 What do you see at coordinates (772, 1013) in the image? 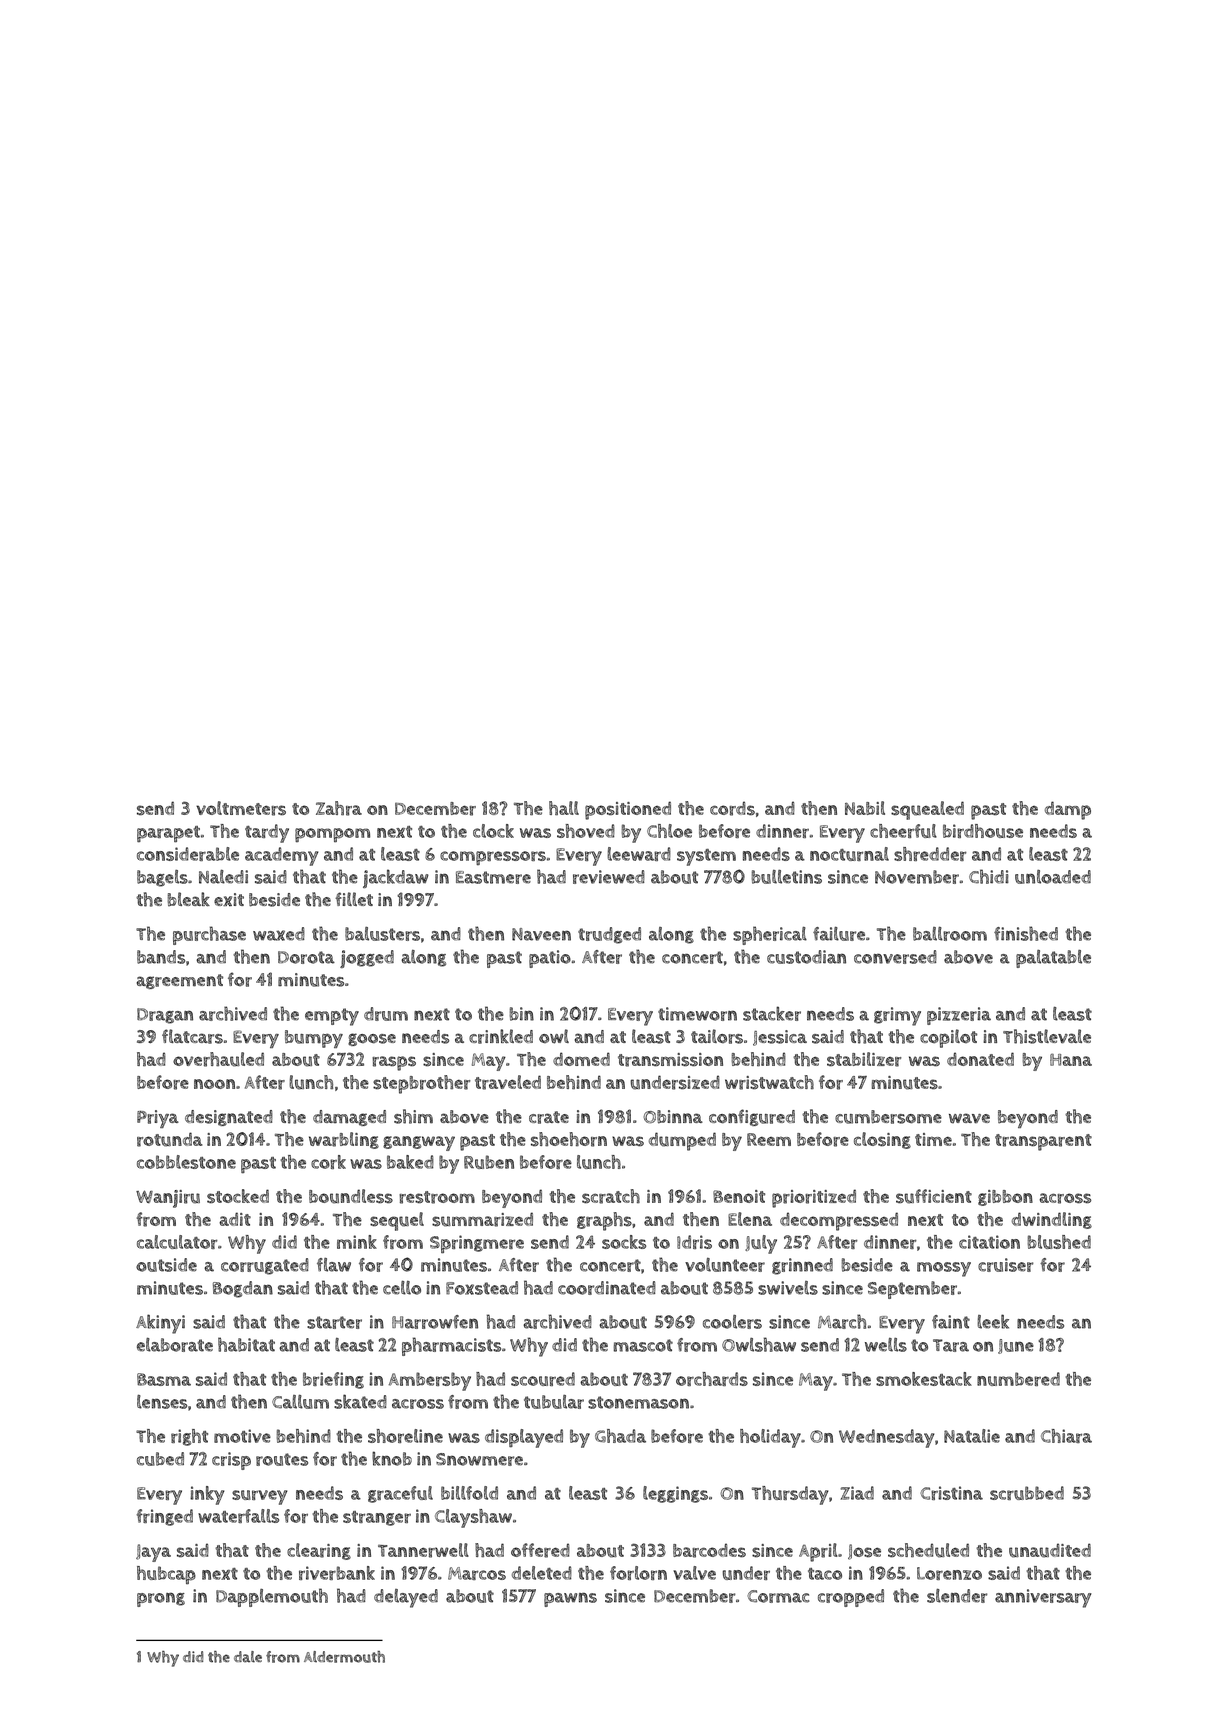
I see `stacker` at bounding box center [772, 1013].
